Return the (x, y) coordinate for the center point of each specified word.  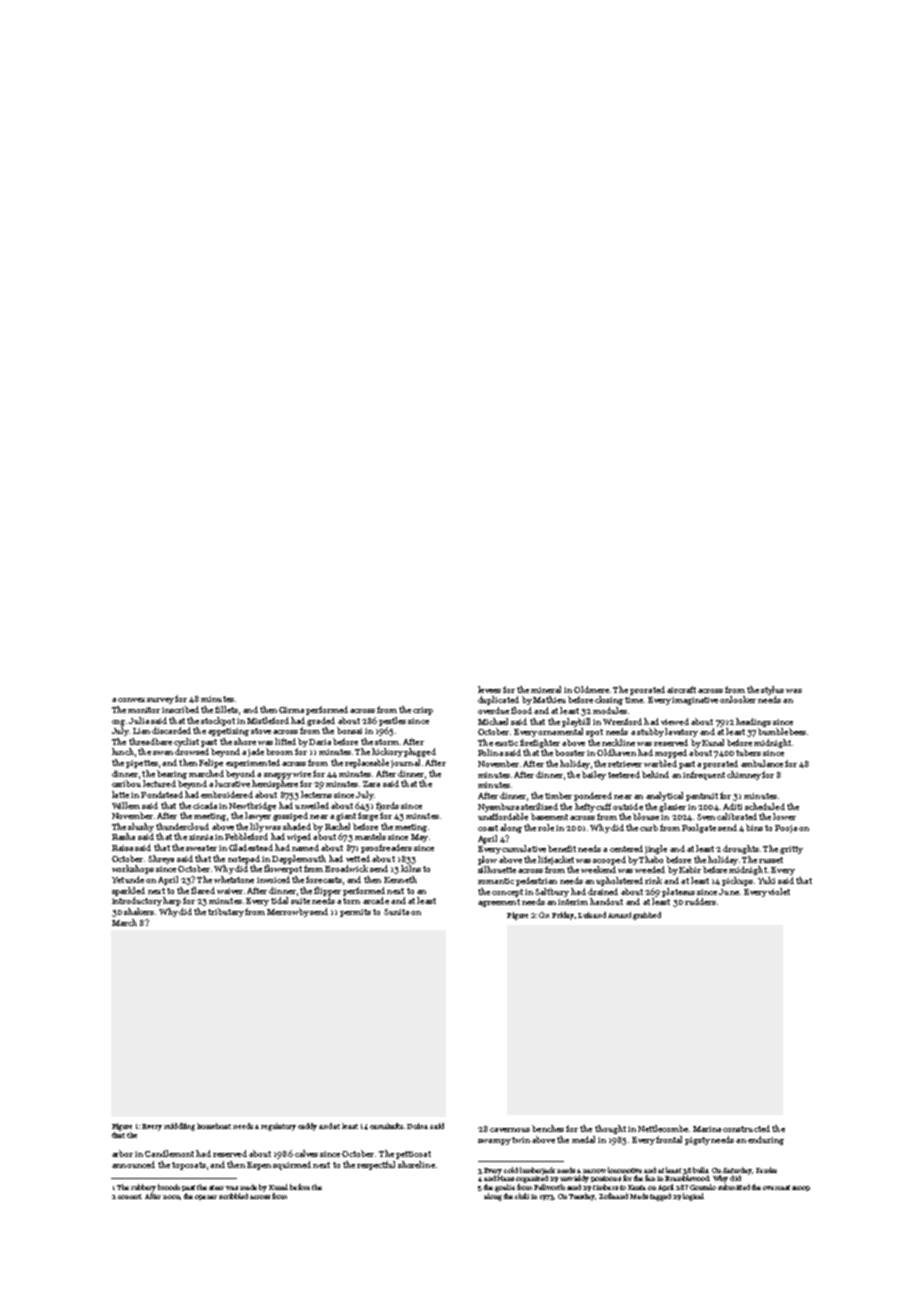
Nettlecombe (663, 1128)
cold (511, 1170)
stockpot (218, 721)
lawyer (258, 816)
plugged (420, 752)
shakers (139, 911)
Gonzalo (703, 1187)
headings (753, 722)
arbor (122, 1153)
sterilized (539, 806)
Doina (417, 1126)
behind (655, 774)
